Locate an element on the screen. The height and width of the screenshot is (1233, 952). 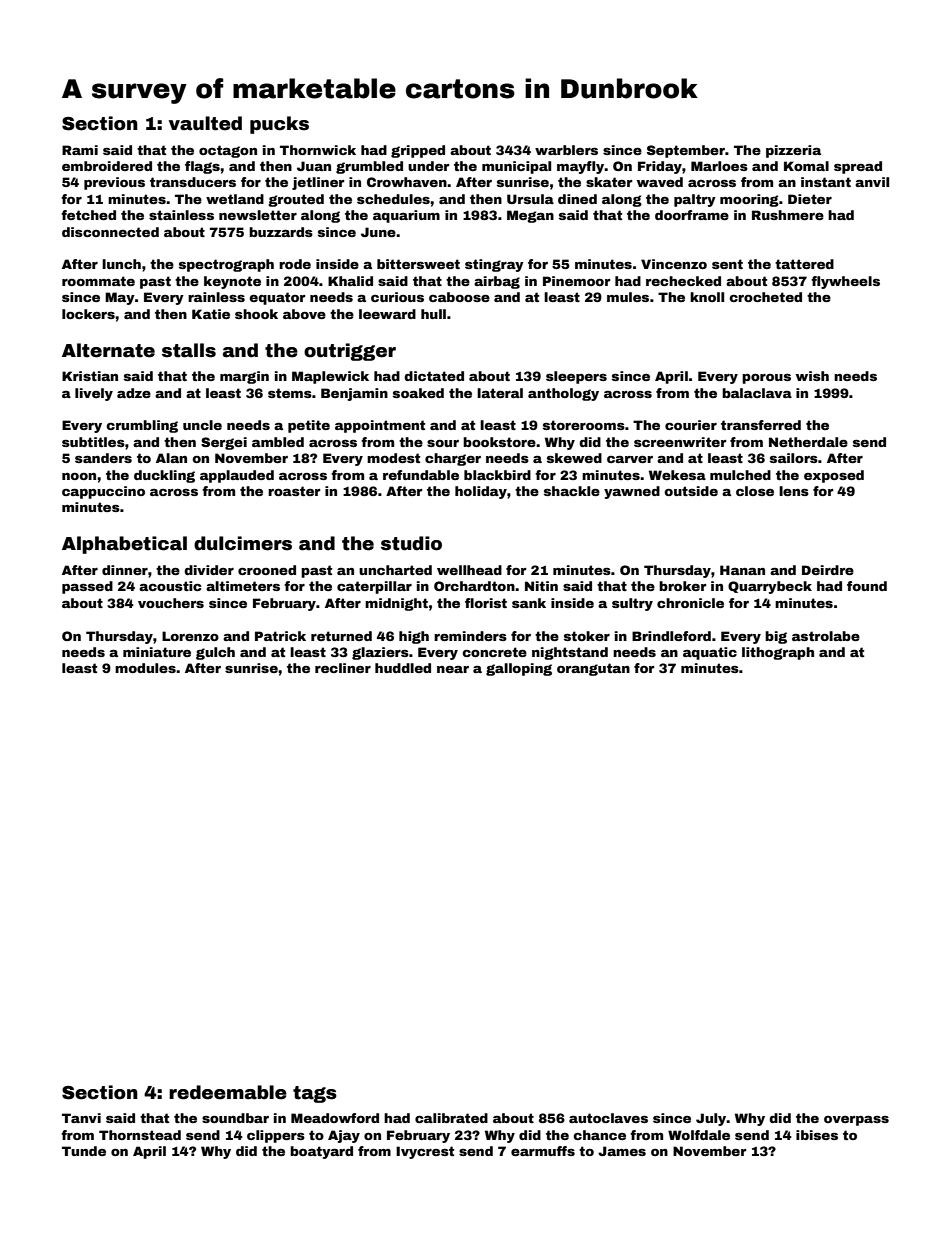
September is located at coordinates (686, 151).
